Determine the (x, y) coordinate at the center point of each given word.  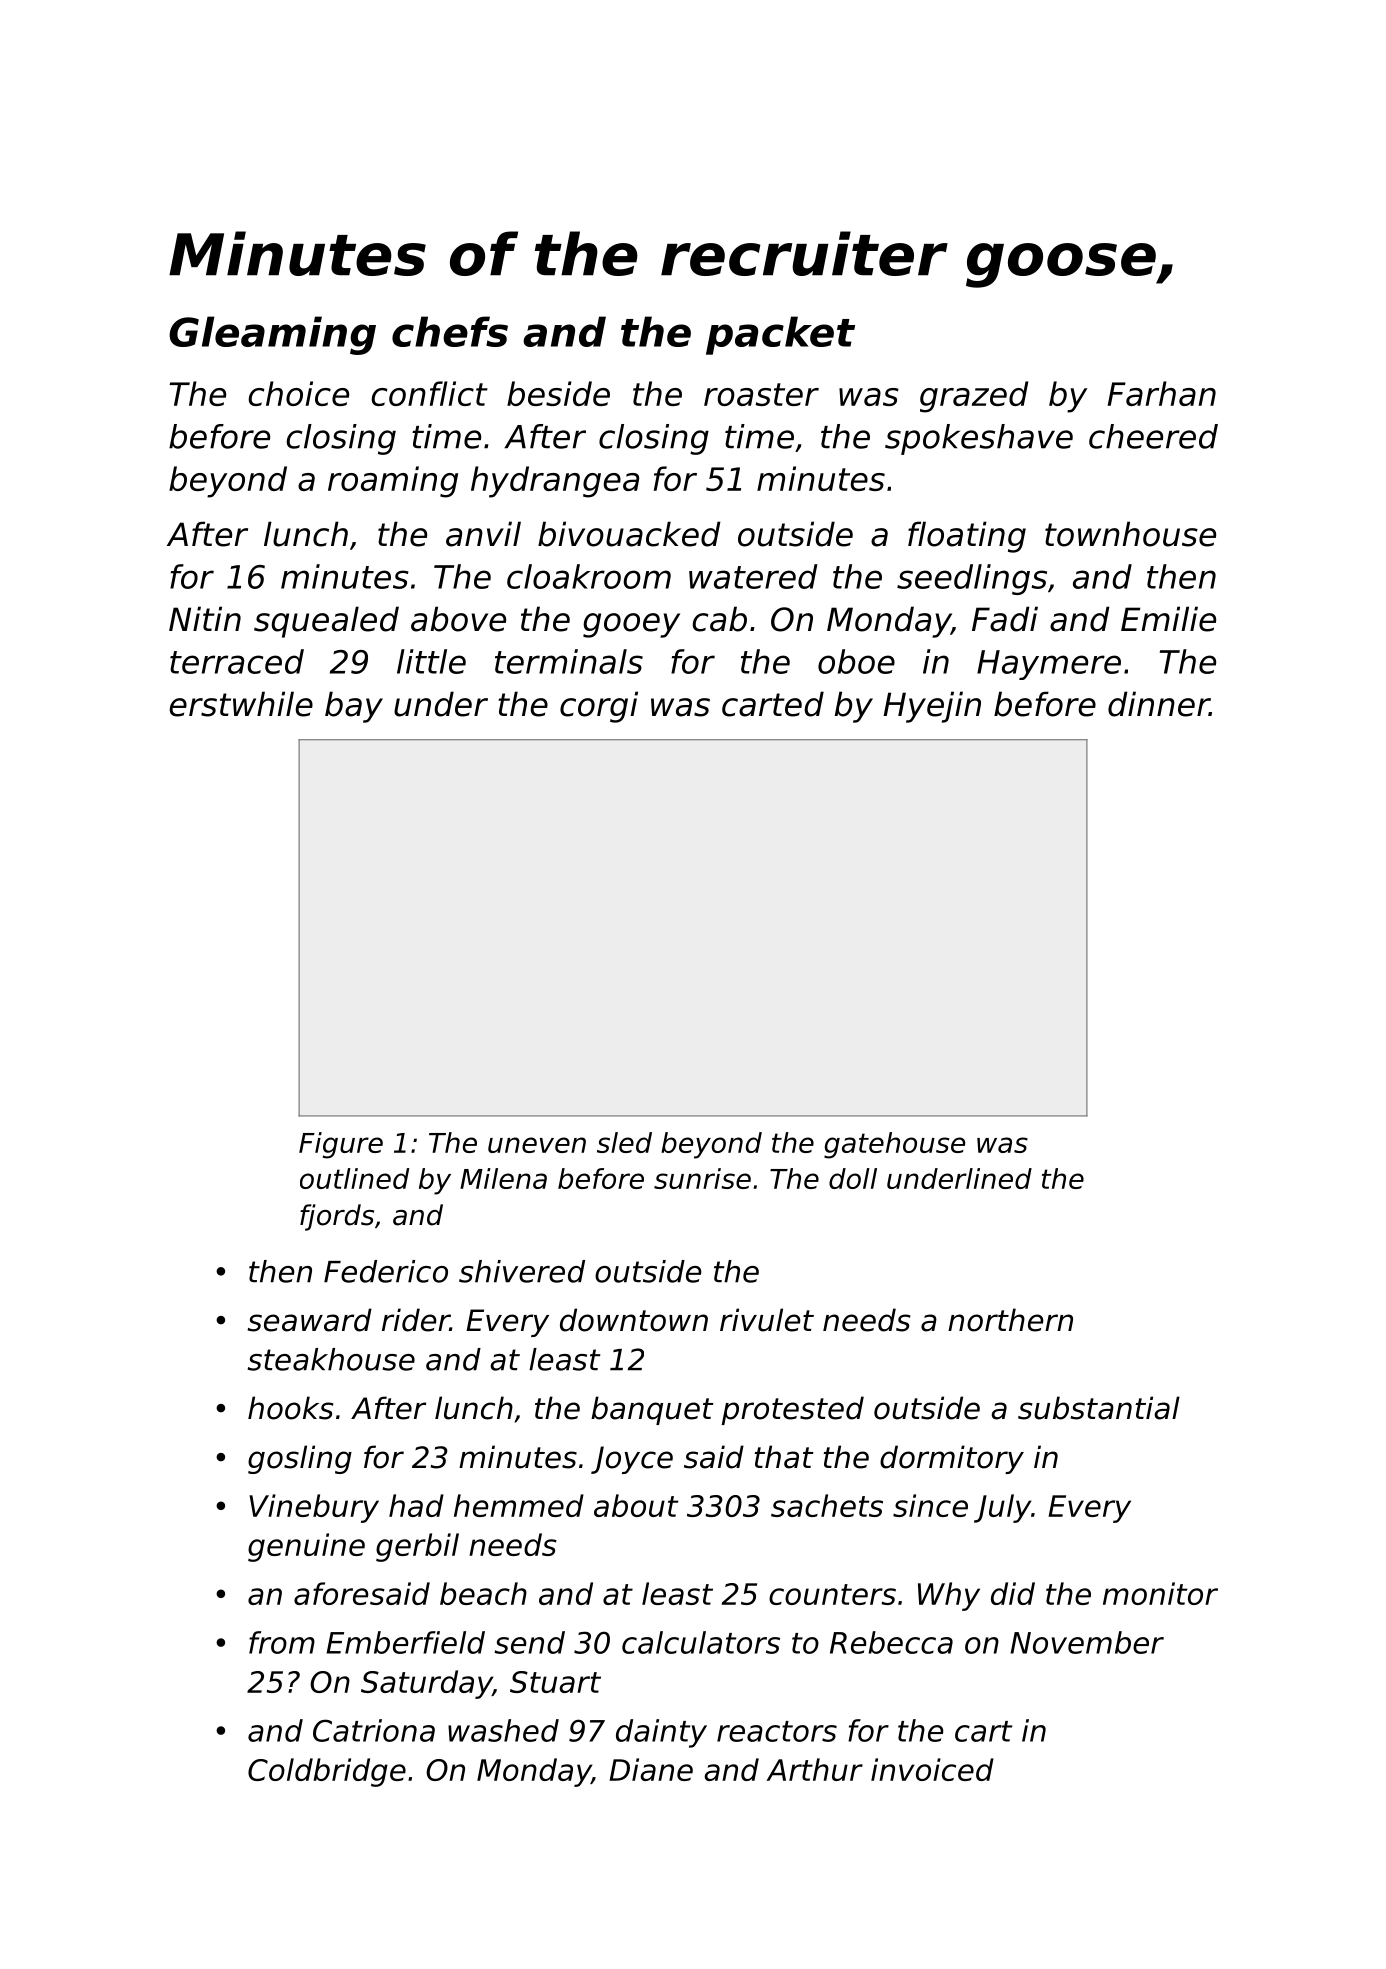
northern (1010, 1320)
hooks (291, 1408)
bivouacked (629, 534)
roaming (393, 482)
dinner (1159, 704)
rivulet (767, 1320)
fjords (337, 1217)
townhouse (1130, 534)
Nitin (205, 618)
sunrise (702, 1178)
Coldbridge (327, 1772)
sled (624, 1142)
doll (853, 1178)
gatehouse (894, 1145)
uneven (537, 1145)
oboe (856, 661)
